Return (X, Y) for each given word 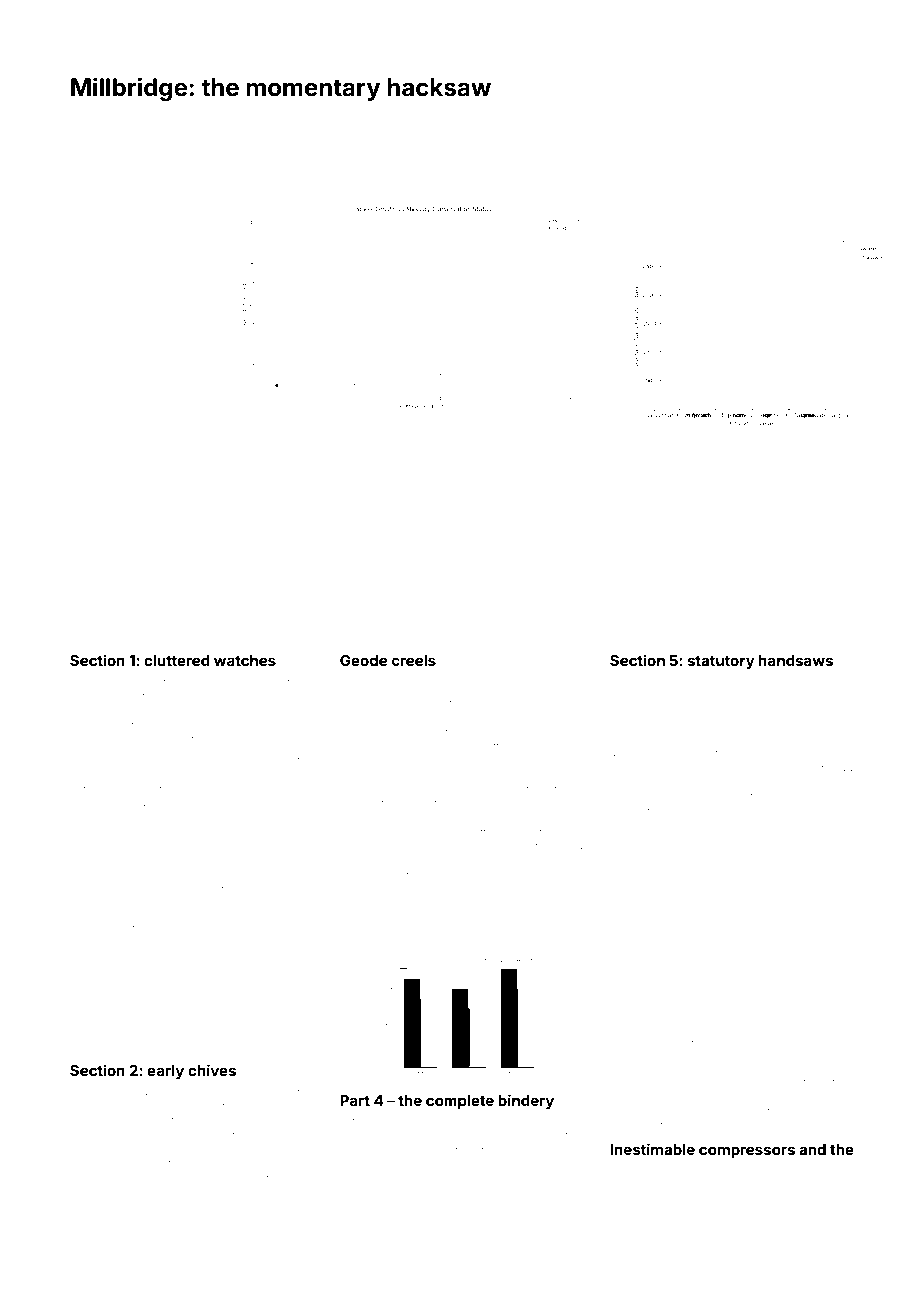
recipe (627, 1041)
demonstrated (202, 1107)
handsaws (796, 660)
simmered (751, 1007)
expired (89, 698)
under (295, 1023)
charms (769, 922)
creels (414, 660)
